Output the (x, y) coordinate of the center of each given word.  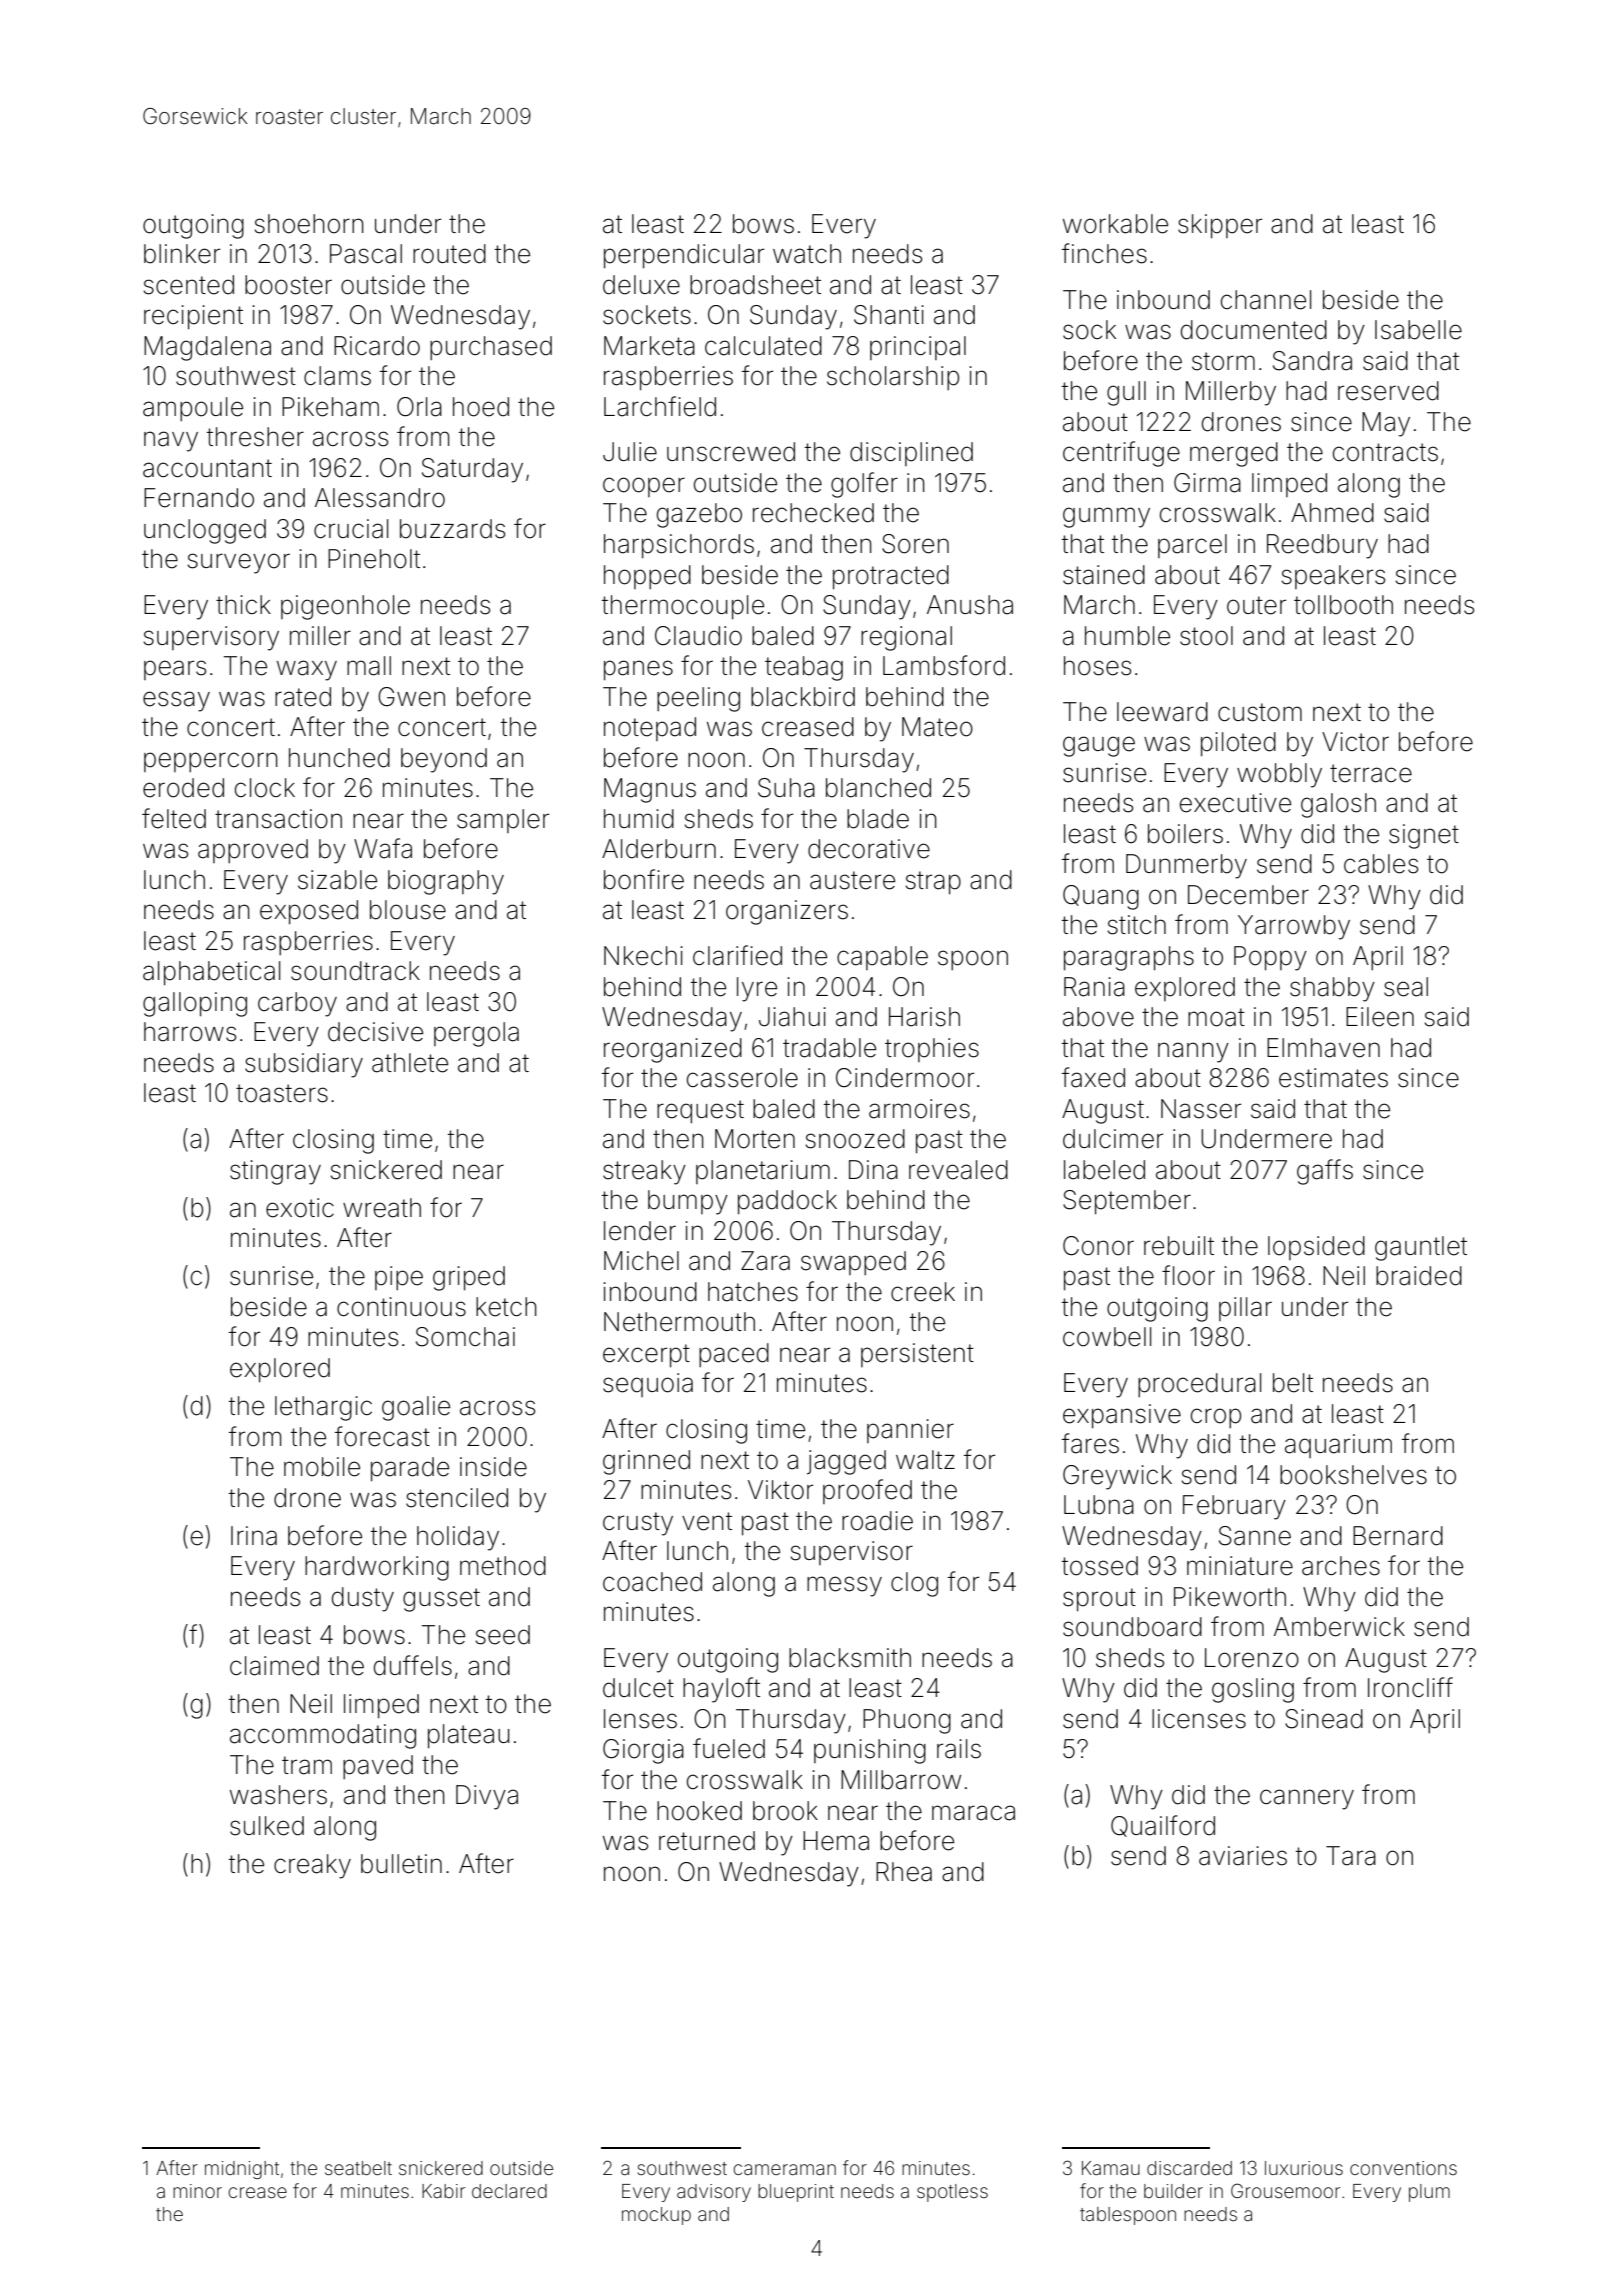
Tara (1351, 1856)
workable (1115, 224)
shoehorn (309, 224)
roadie (877, 1521)
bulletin (401, 1864)
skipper (1220, 226)
